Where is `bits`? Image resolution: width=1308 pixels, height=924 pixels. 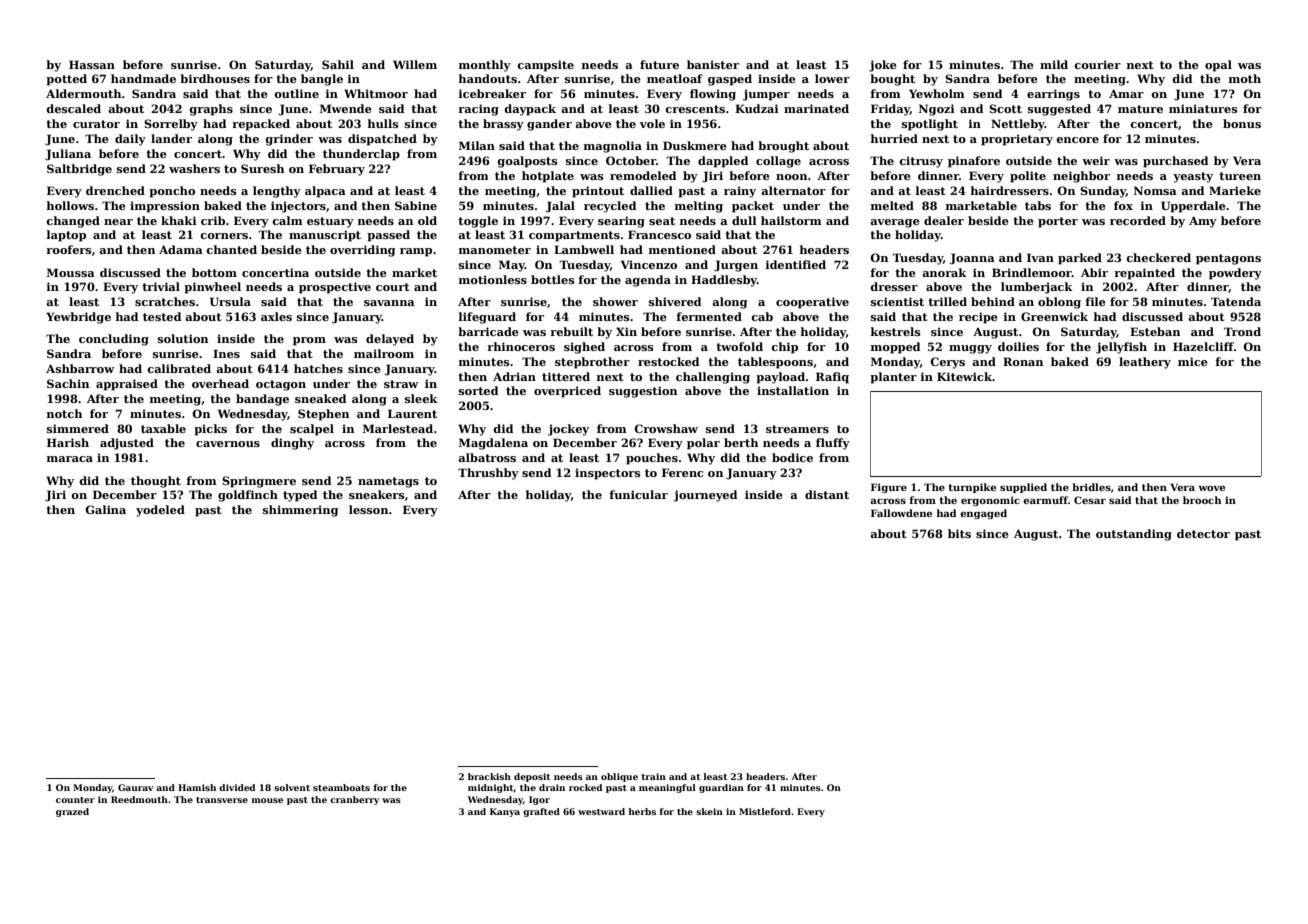
bits is located at coordinates (959, 533).
